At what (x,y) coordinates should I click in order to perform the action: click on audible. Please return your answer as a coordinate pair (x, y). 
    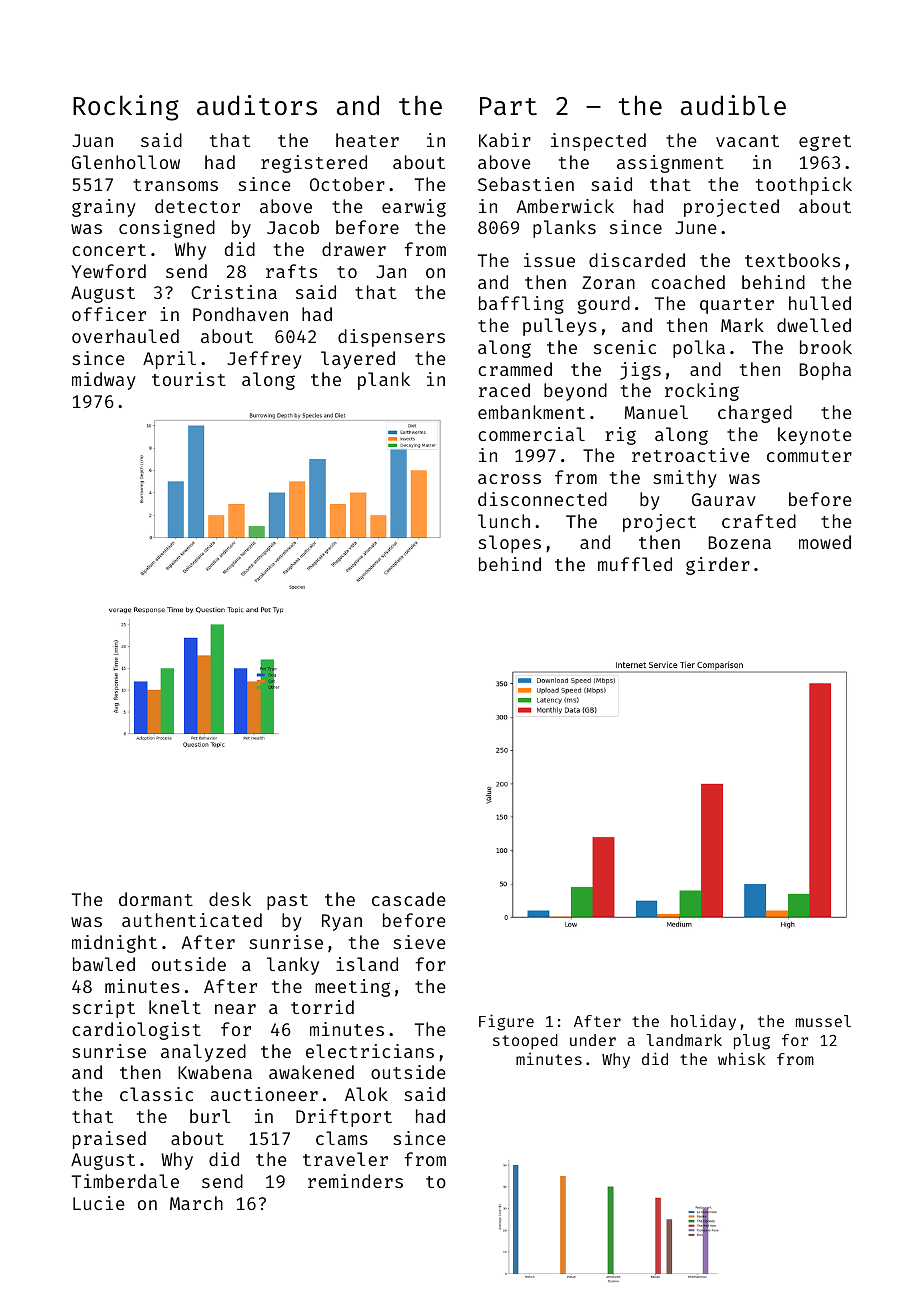
    Looking at the image, I should click on (733, 105).
